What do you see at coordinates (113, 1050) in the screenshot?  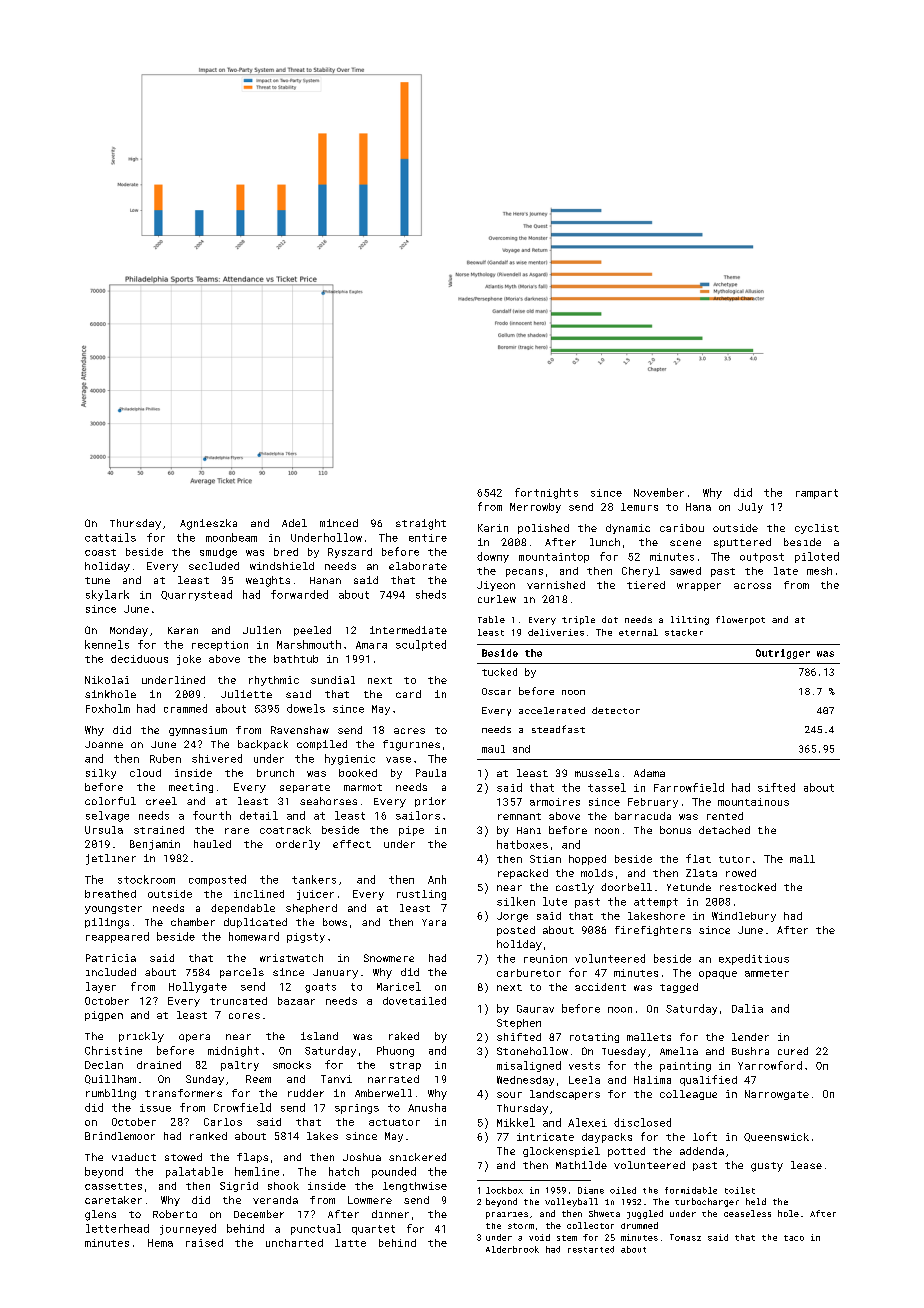 I see `Christine` at bounding box center [113, 1050].
